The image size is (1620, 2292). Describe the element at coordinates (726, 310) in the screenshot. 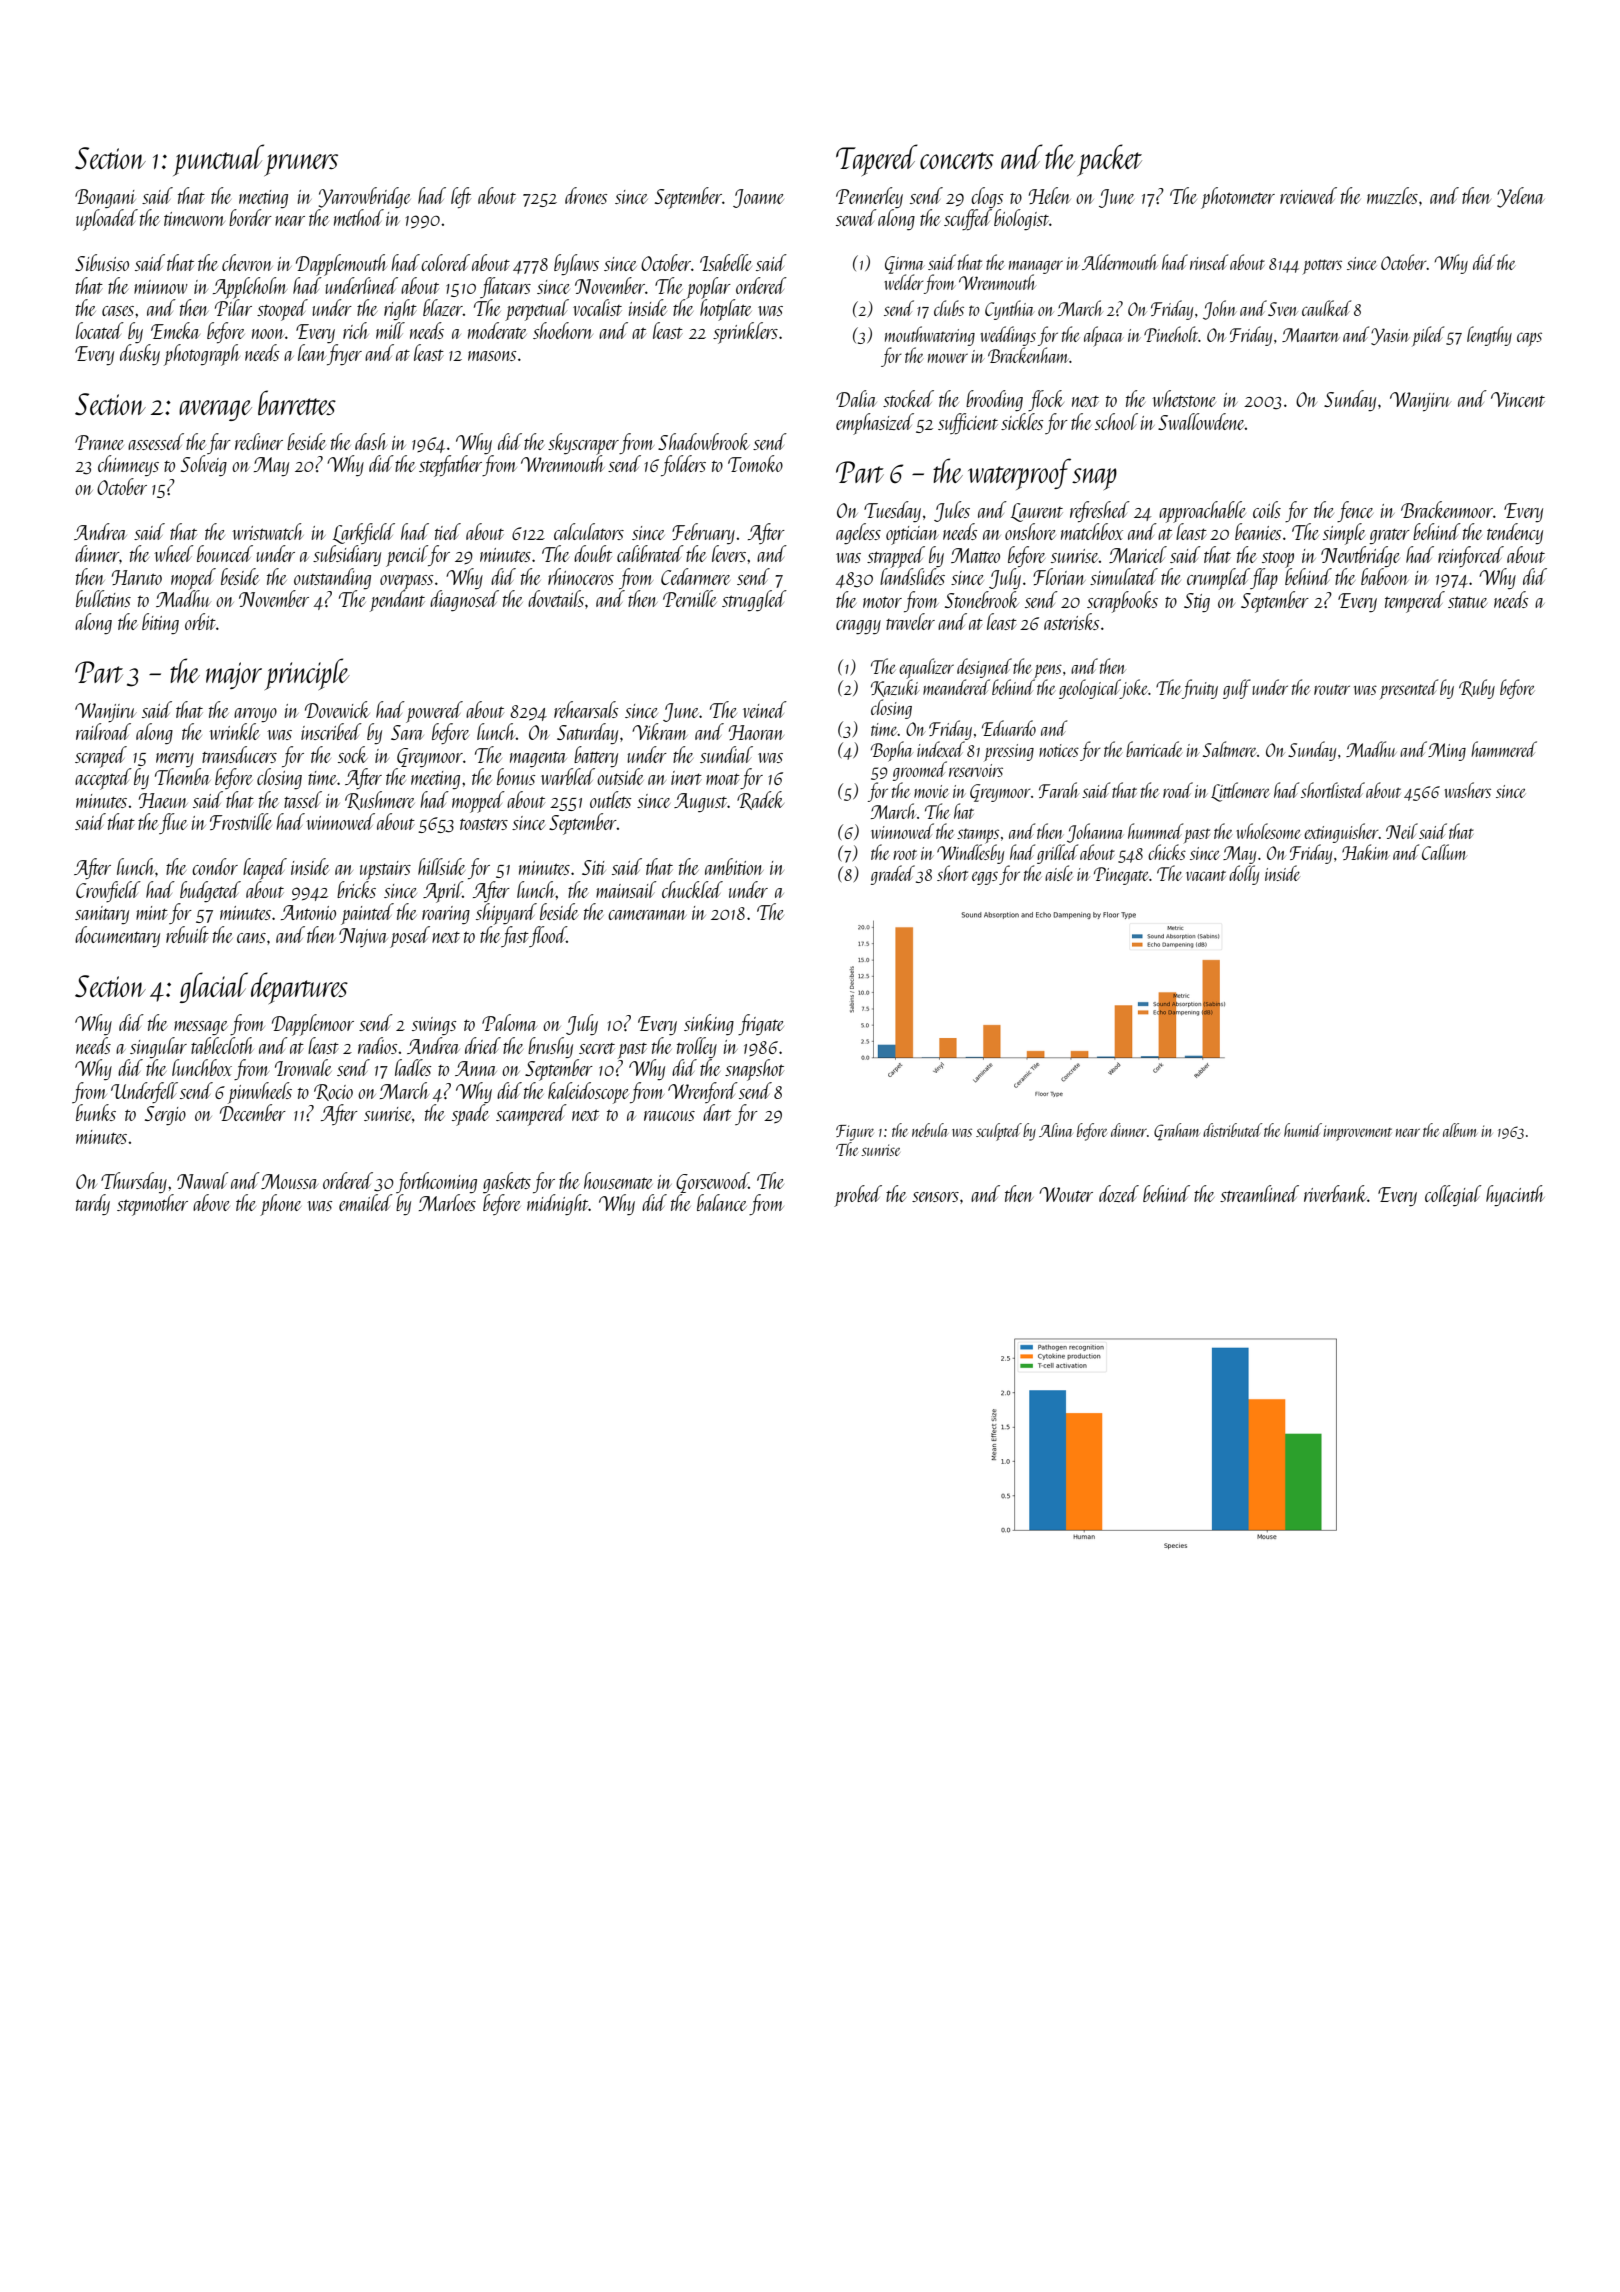

I see `hotplate` at that location.
